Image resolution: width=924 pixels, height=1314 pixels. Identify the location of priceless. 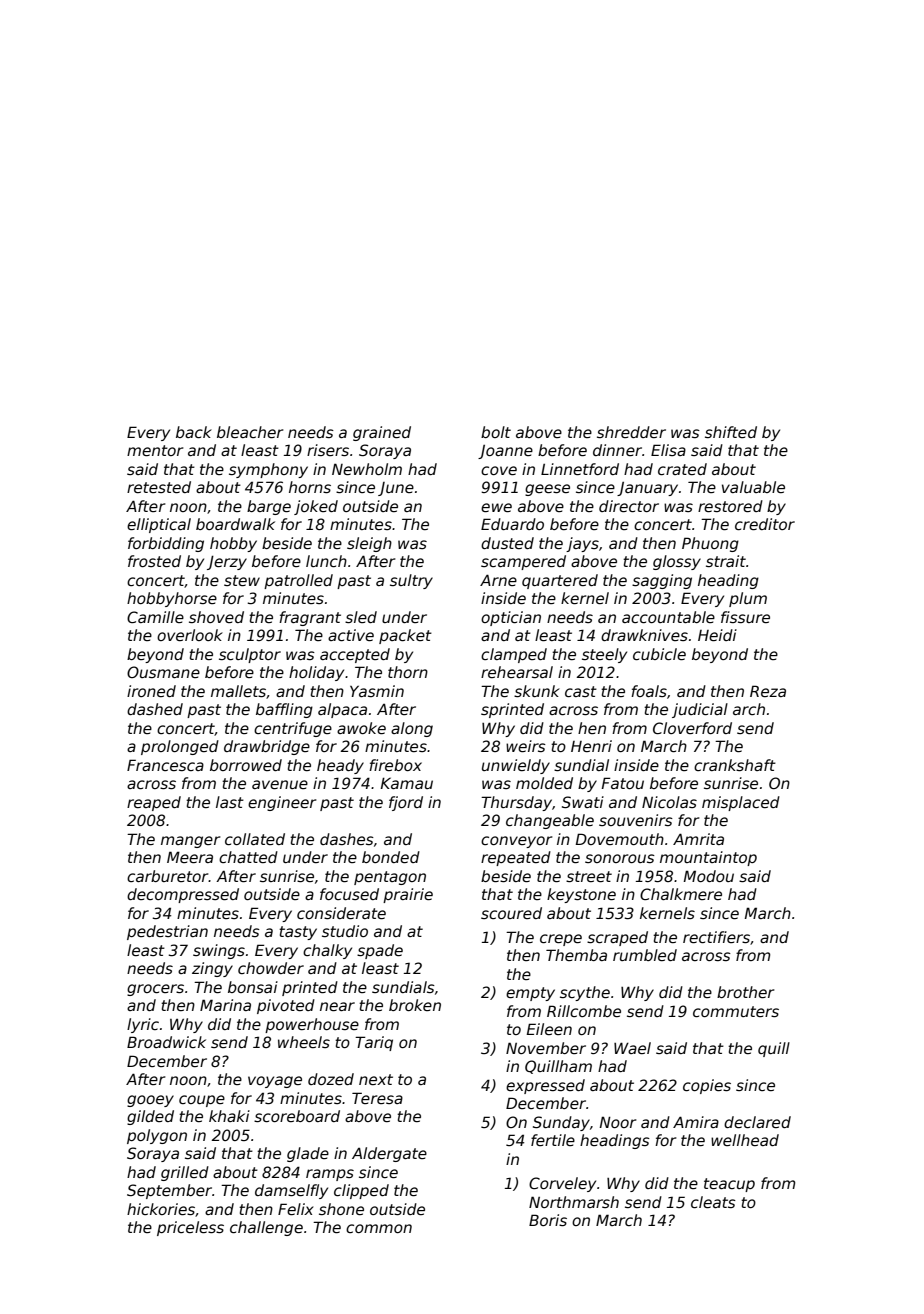
(190, 1228).
